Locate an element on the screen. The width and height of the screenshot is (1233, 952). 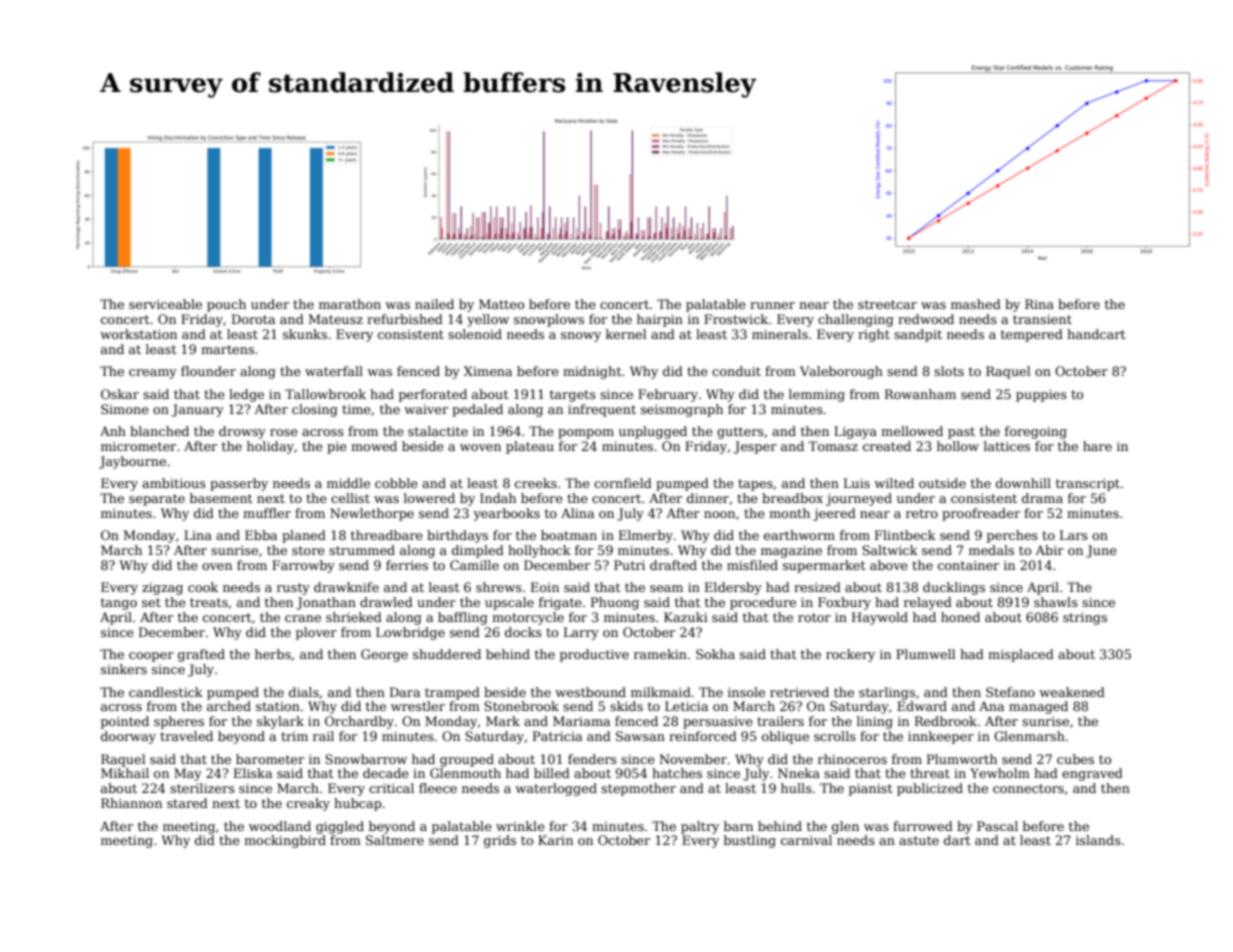
docks is located at coordinates (523, 632).
